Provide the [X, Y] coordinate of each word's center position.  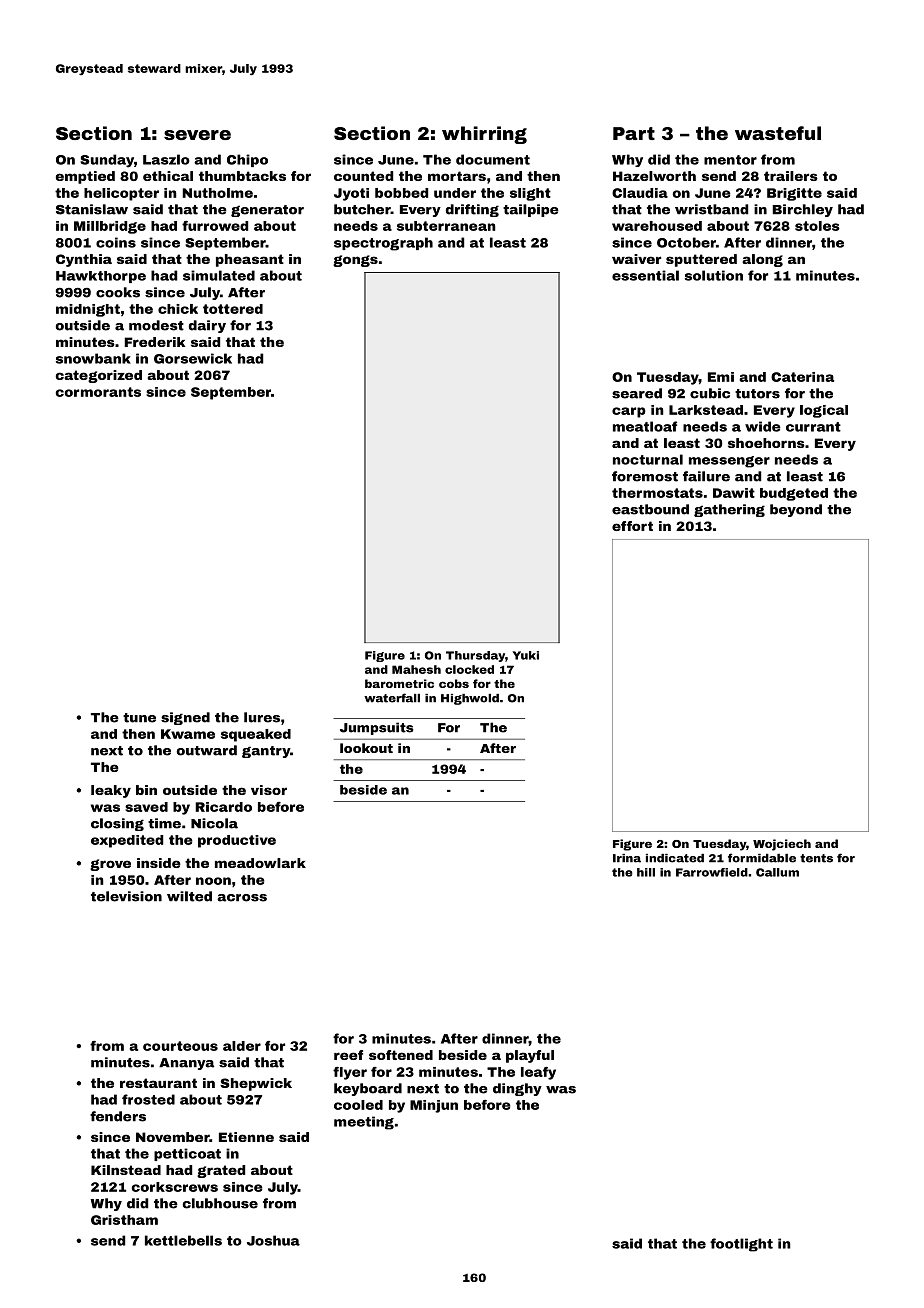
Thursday [475, 656]
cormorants [98, 392]
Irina [627, 858]
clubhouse [220, 1203]
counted [363, 176]
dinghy [517, 1089]
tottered [233, 309]
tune [139, 718]
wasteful [778, 133]
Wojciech [782, 845]
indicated [675, 858]
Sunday [107, 161]
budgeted [794, 494]
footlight [741, 1245]
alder [242, 1046]
